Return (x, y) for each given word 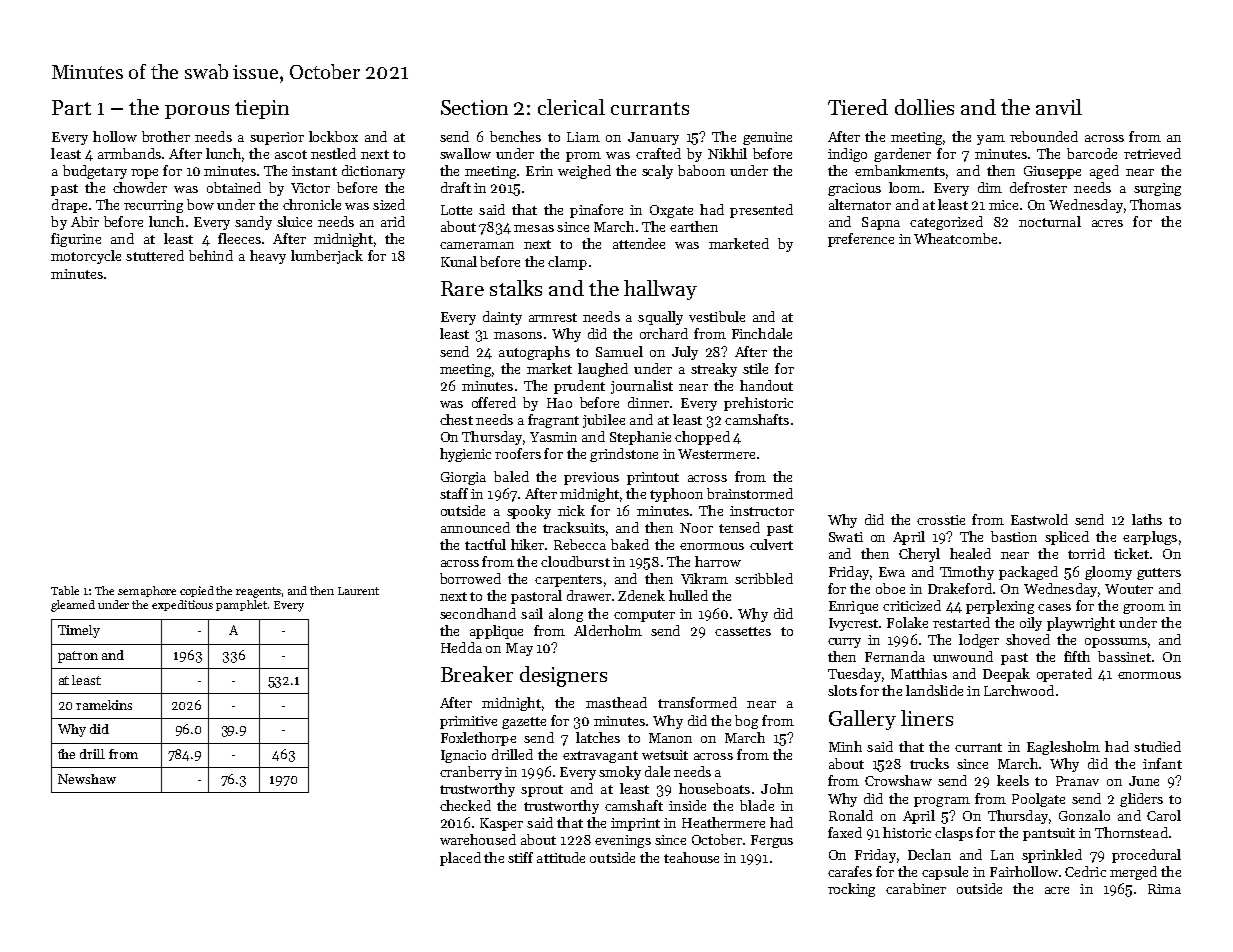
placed (460, 859)
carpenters (568, 581)
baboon (701, 170)
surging (1157, 189)
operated (1064, 675)
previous (591, 478)
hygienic (465, 455)
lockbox (333, 136)
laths (1147, 519)
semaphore (147, 591)
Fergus (772, 841)
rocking (851, 890)
